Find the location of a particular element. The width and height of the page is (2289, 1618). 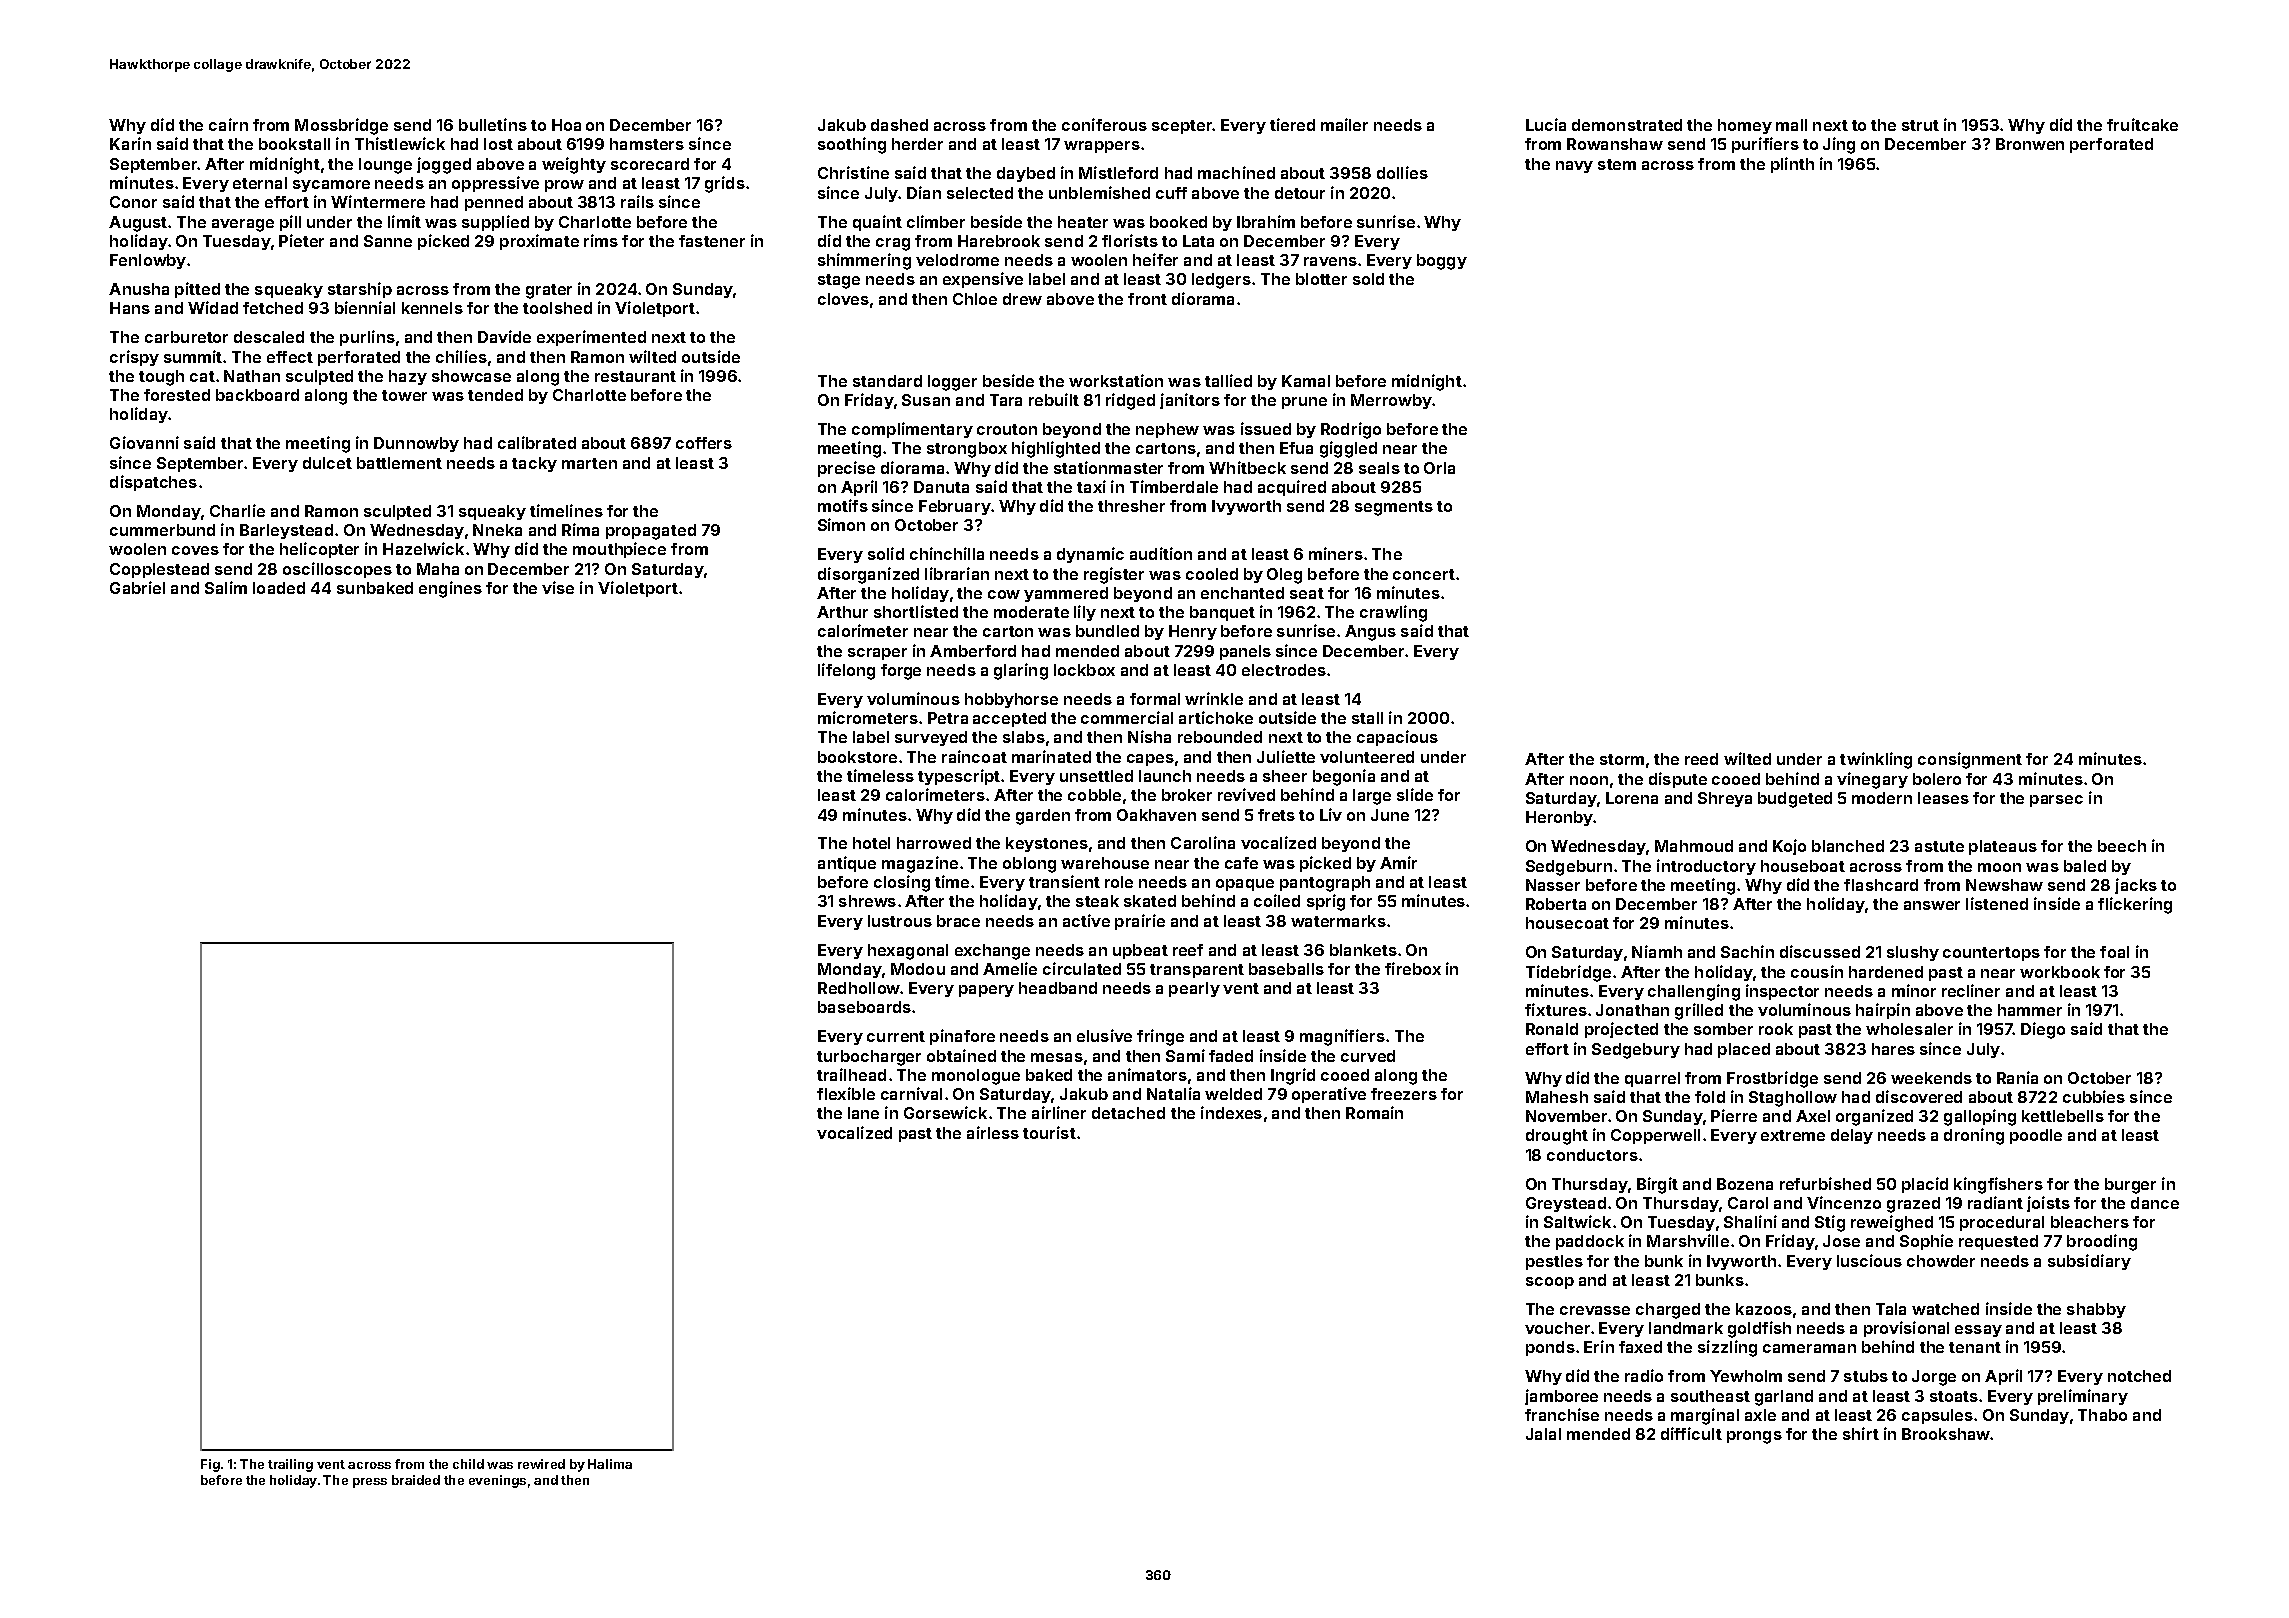

coves is located at coordinates (195, 550).
